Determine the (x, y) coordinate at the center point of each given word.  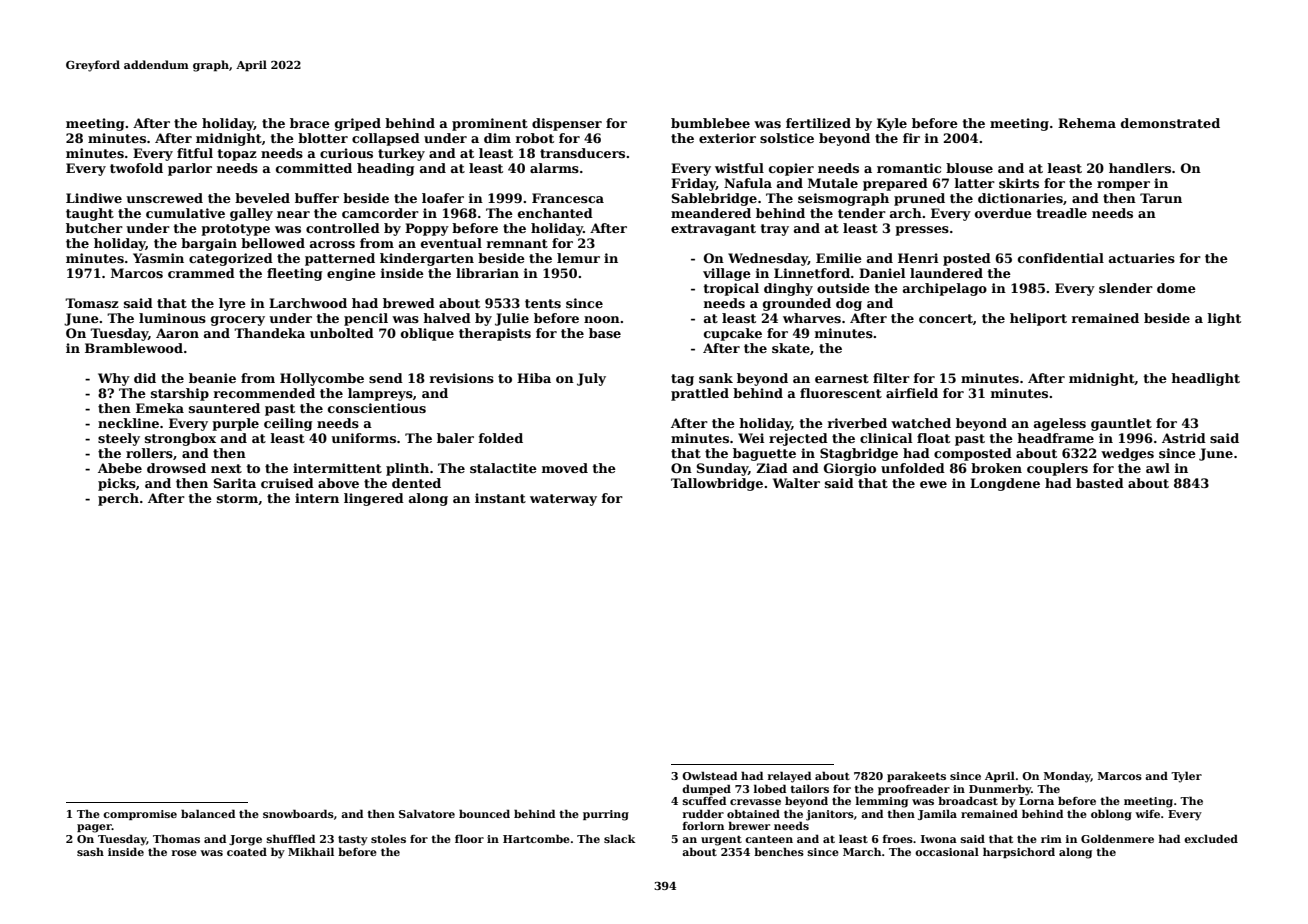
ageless (1060, 424)
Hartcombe (536, 838)
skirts (1019, 183)
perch (118, 499)
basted (1100, 483)
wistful (739, 168)
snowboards (298, 813)
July (591, 379)
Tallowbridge (717, 484)
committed (314, 168)
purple (235, 424)
